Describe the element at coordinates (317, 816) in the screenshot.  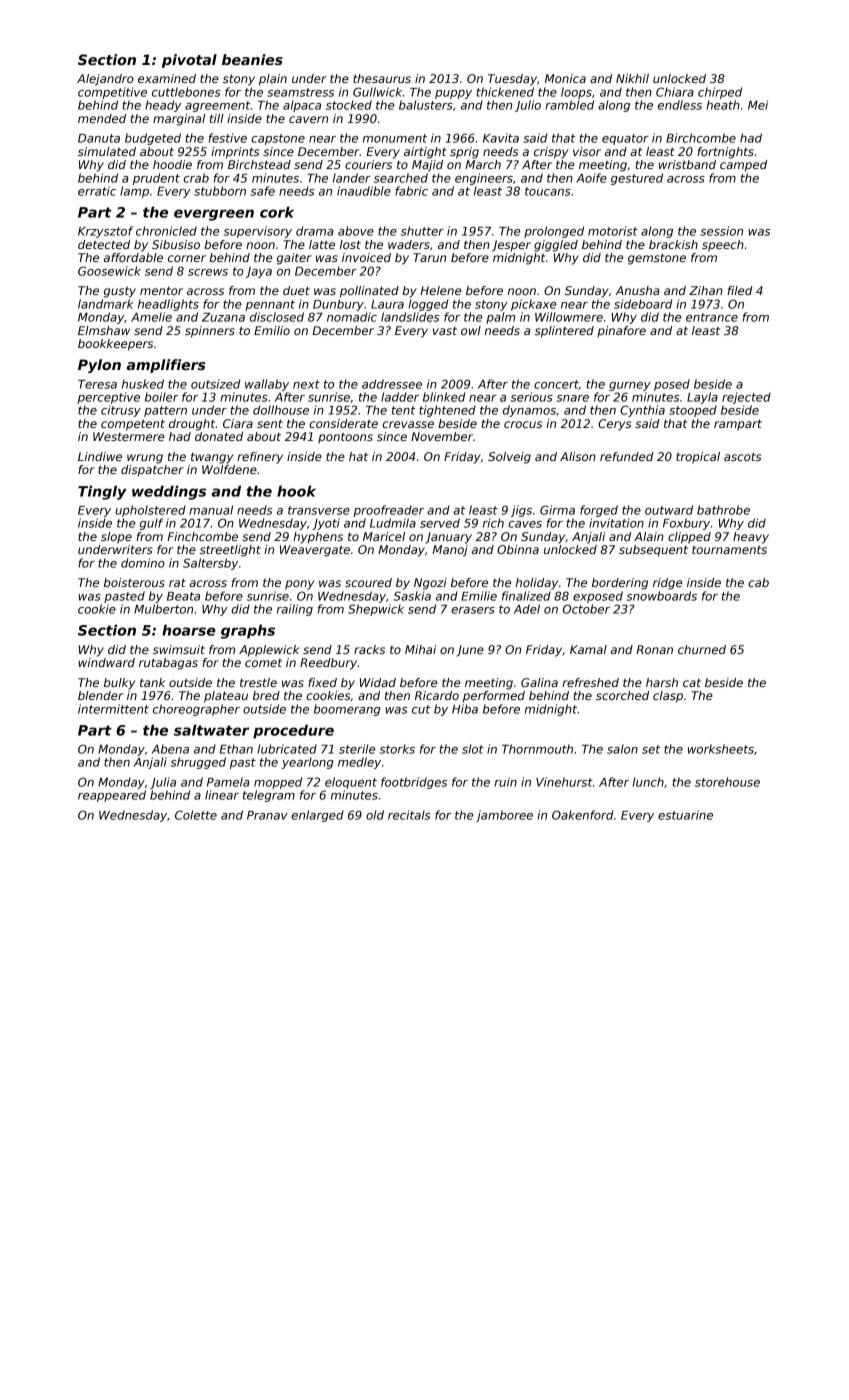
I see `enlarged` at that location.
